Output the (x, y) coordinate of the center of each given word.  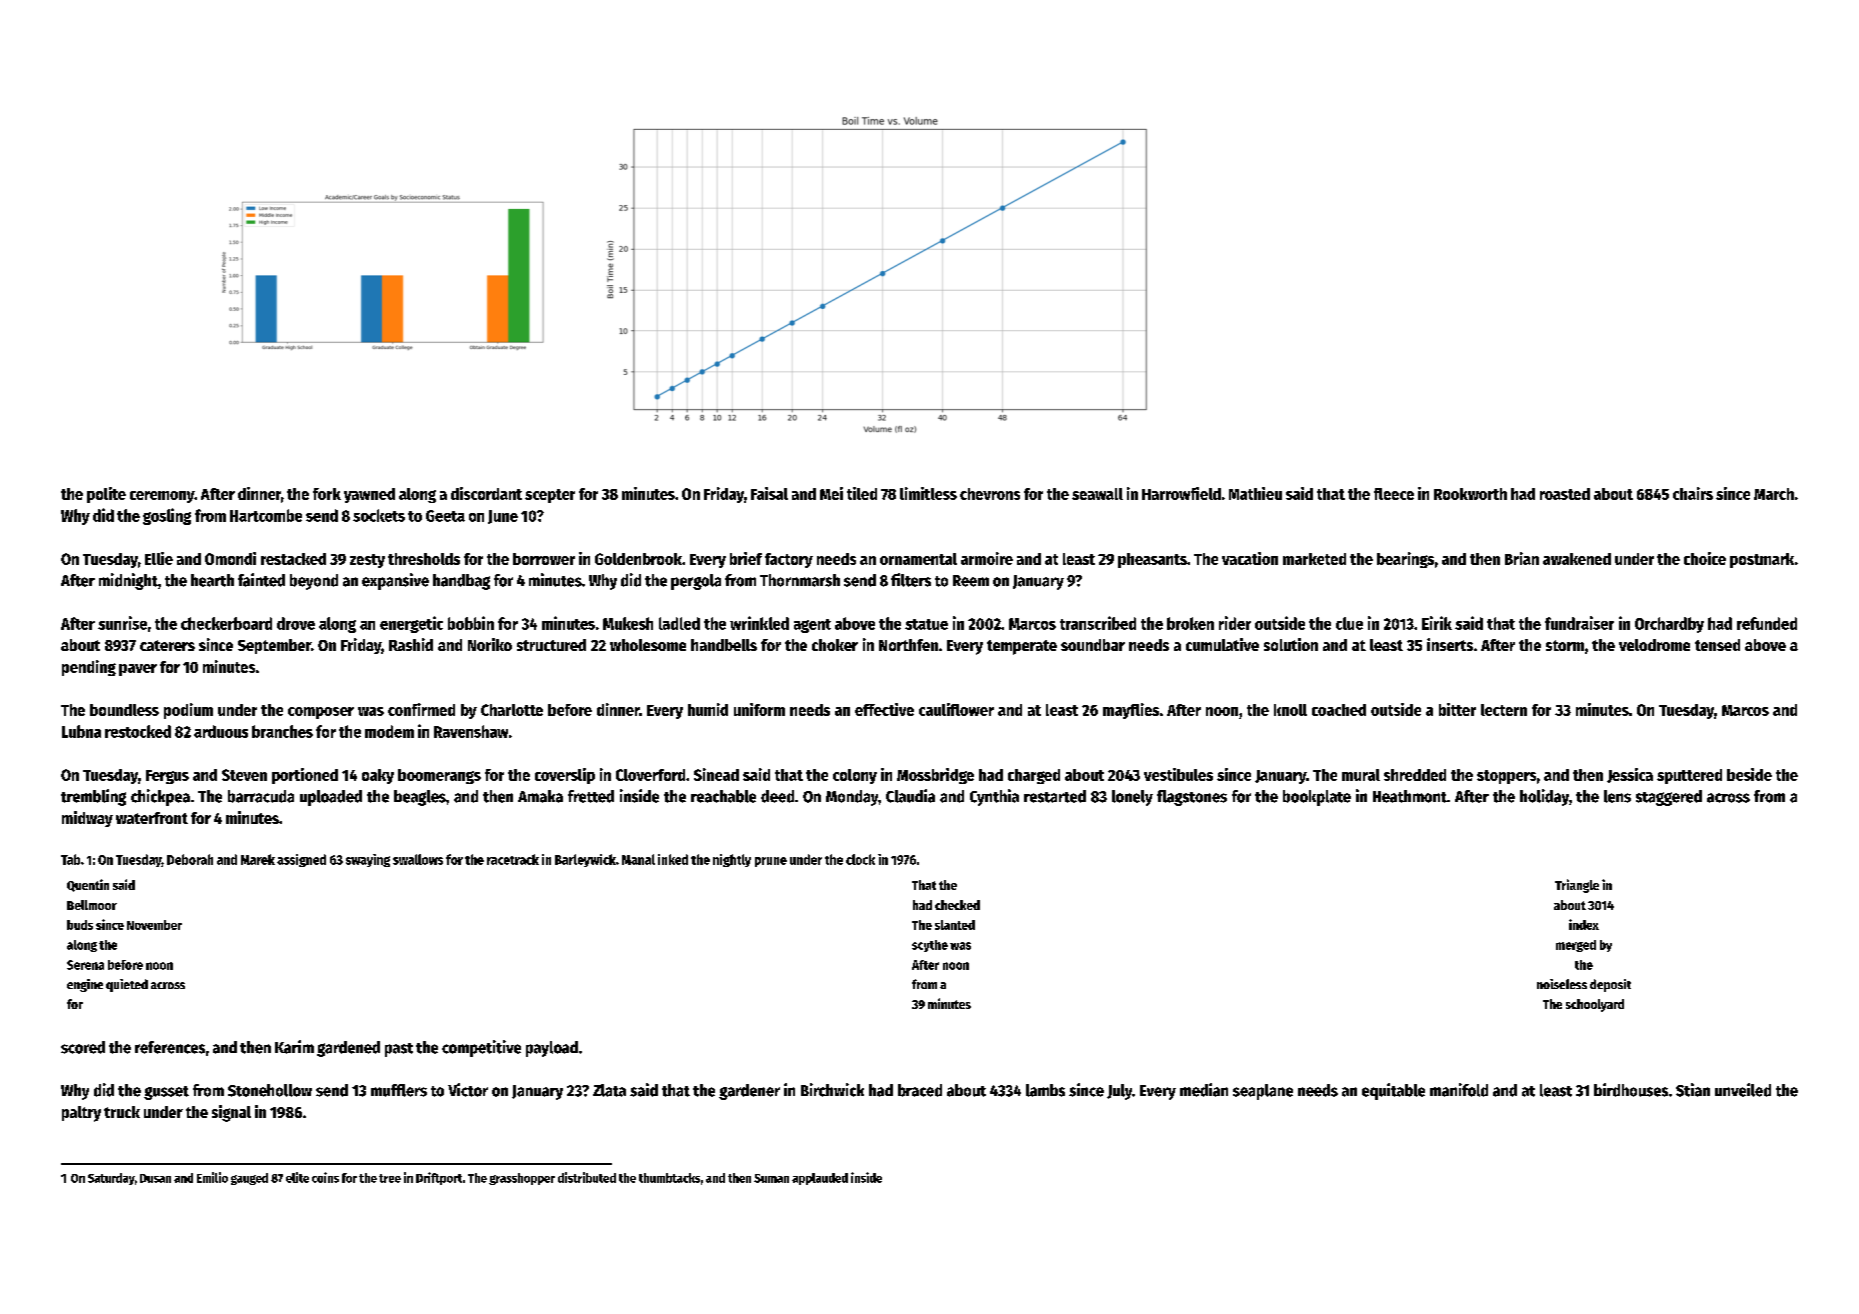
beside (1749, 774)
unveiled (1743, 1090)
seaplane (1263, 1092)
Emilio (212, 1177)
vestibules (1178, 774)
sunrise (122, 623)
